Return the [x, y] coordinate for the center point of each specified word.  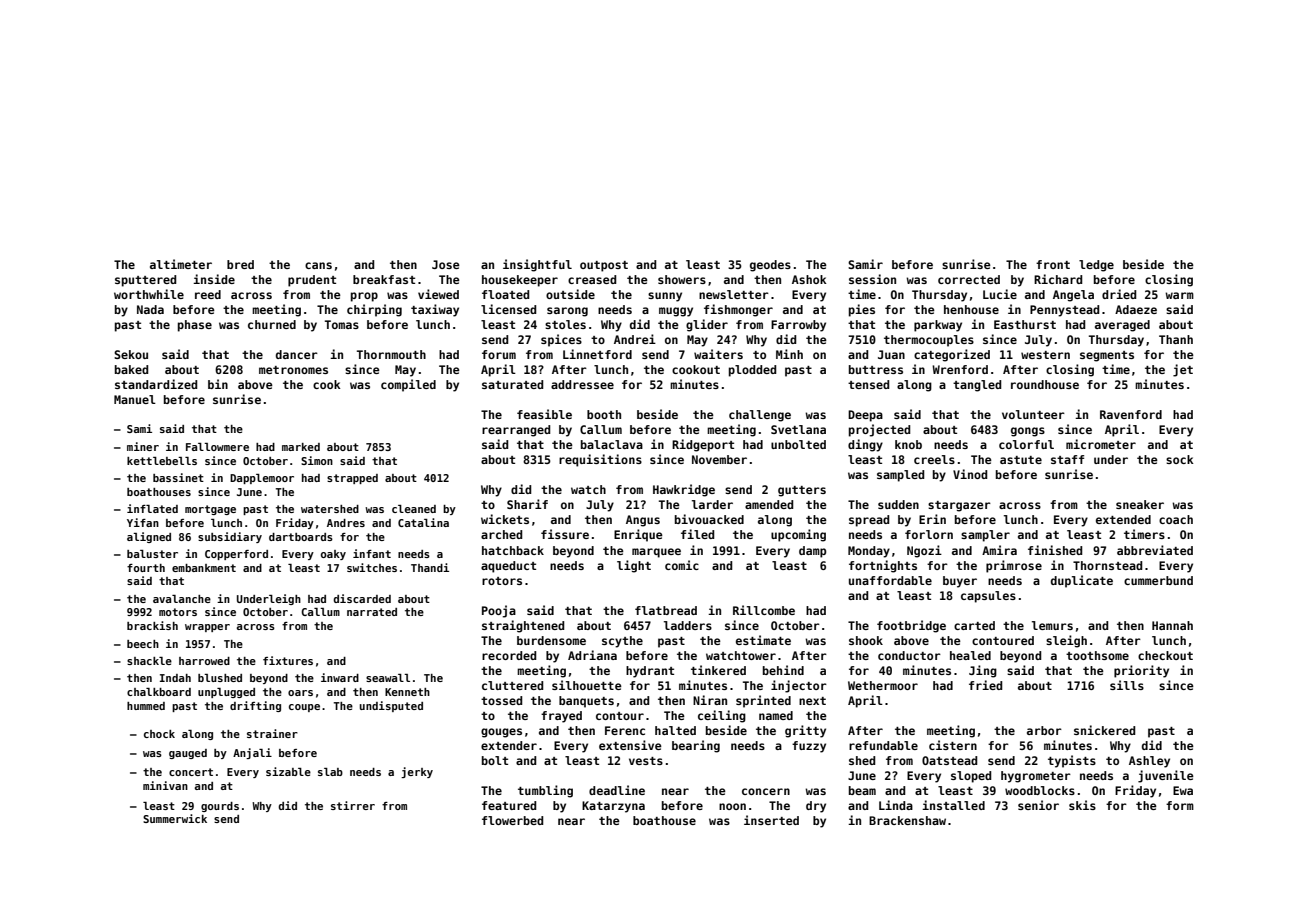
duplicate [1082, 581]
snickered [1104, 730]
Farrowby [798, 326]
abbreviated [1155, 550]
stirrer [353, 805]
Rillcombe [764, 610]
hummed [146, 706]
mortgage [210, 510]
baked [131, 369]
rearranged [516, 431]
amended [769, 504]
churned [272, 324]
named [776, 715]
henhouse [971, 309]
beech [143, 644]
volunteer [1033, 414]
